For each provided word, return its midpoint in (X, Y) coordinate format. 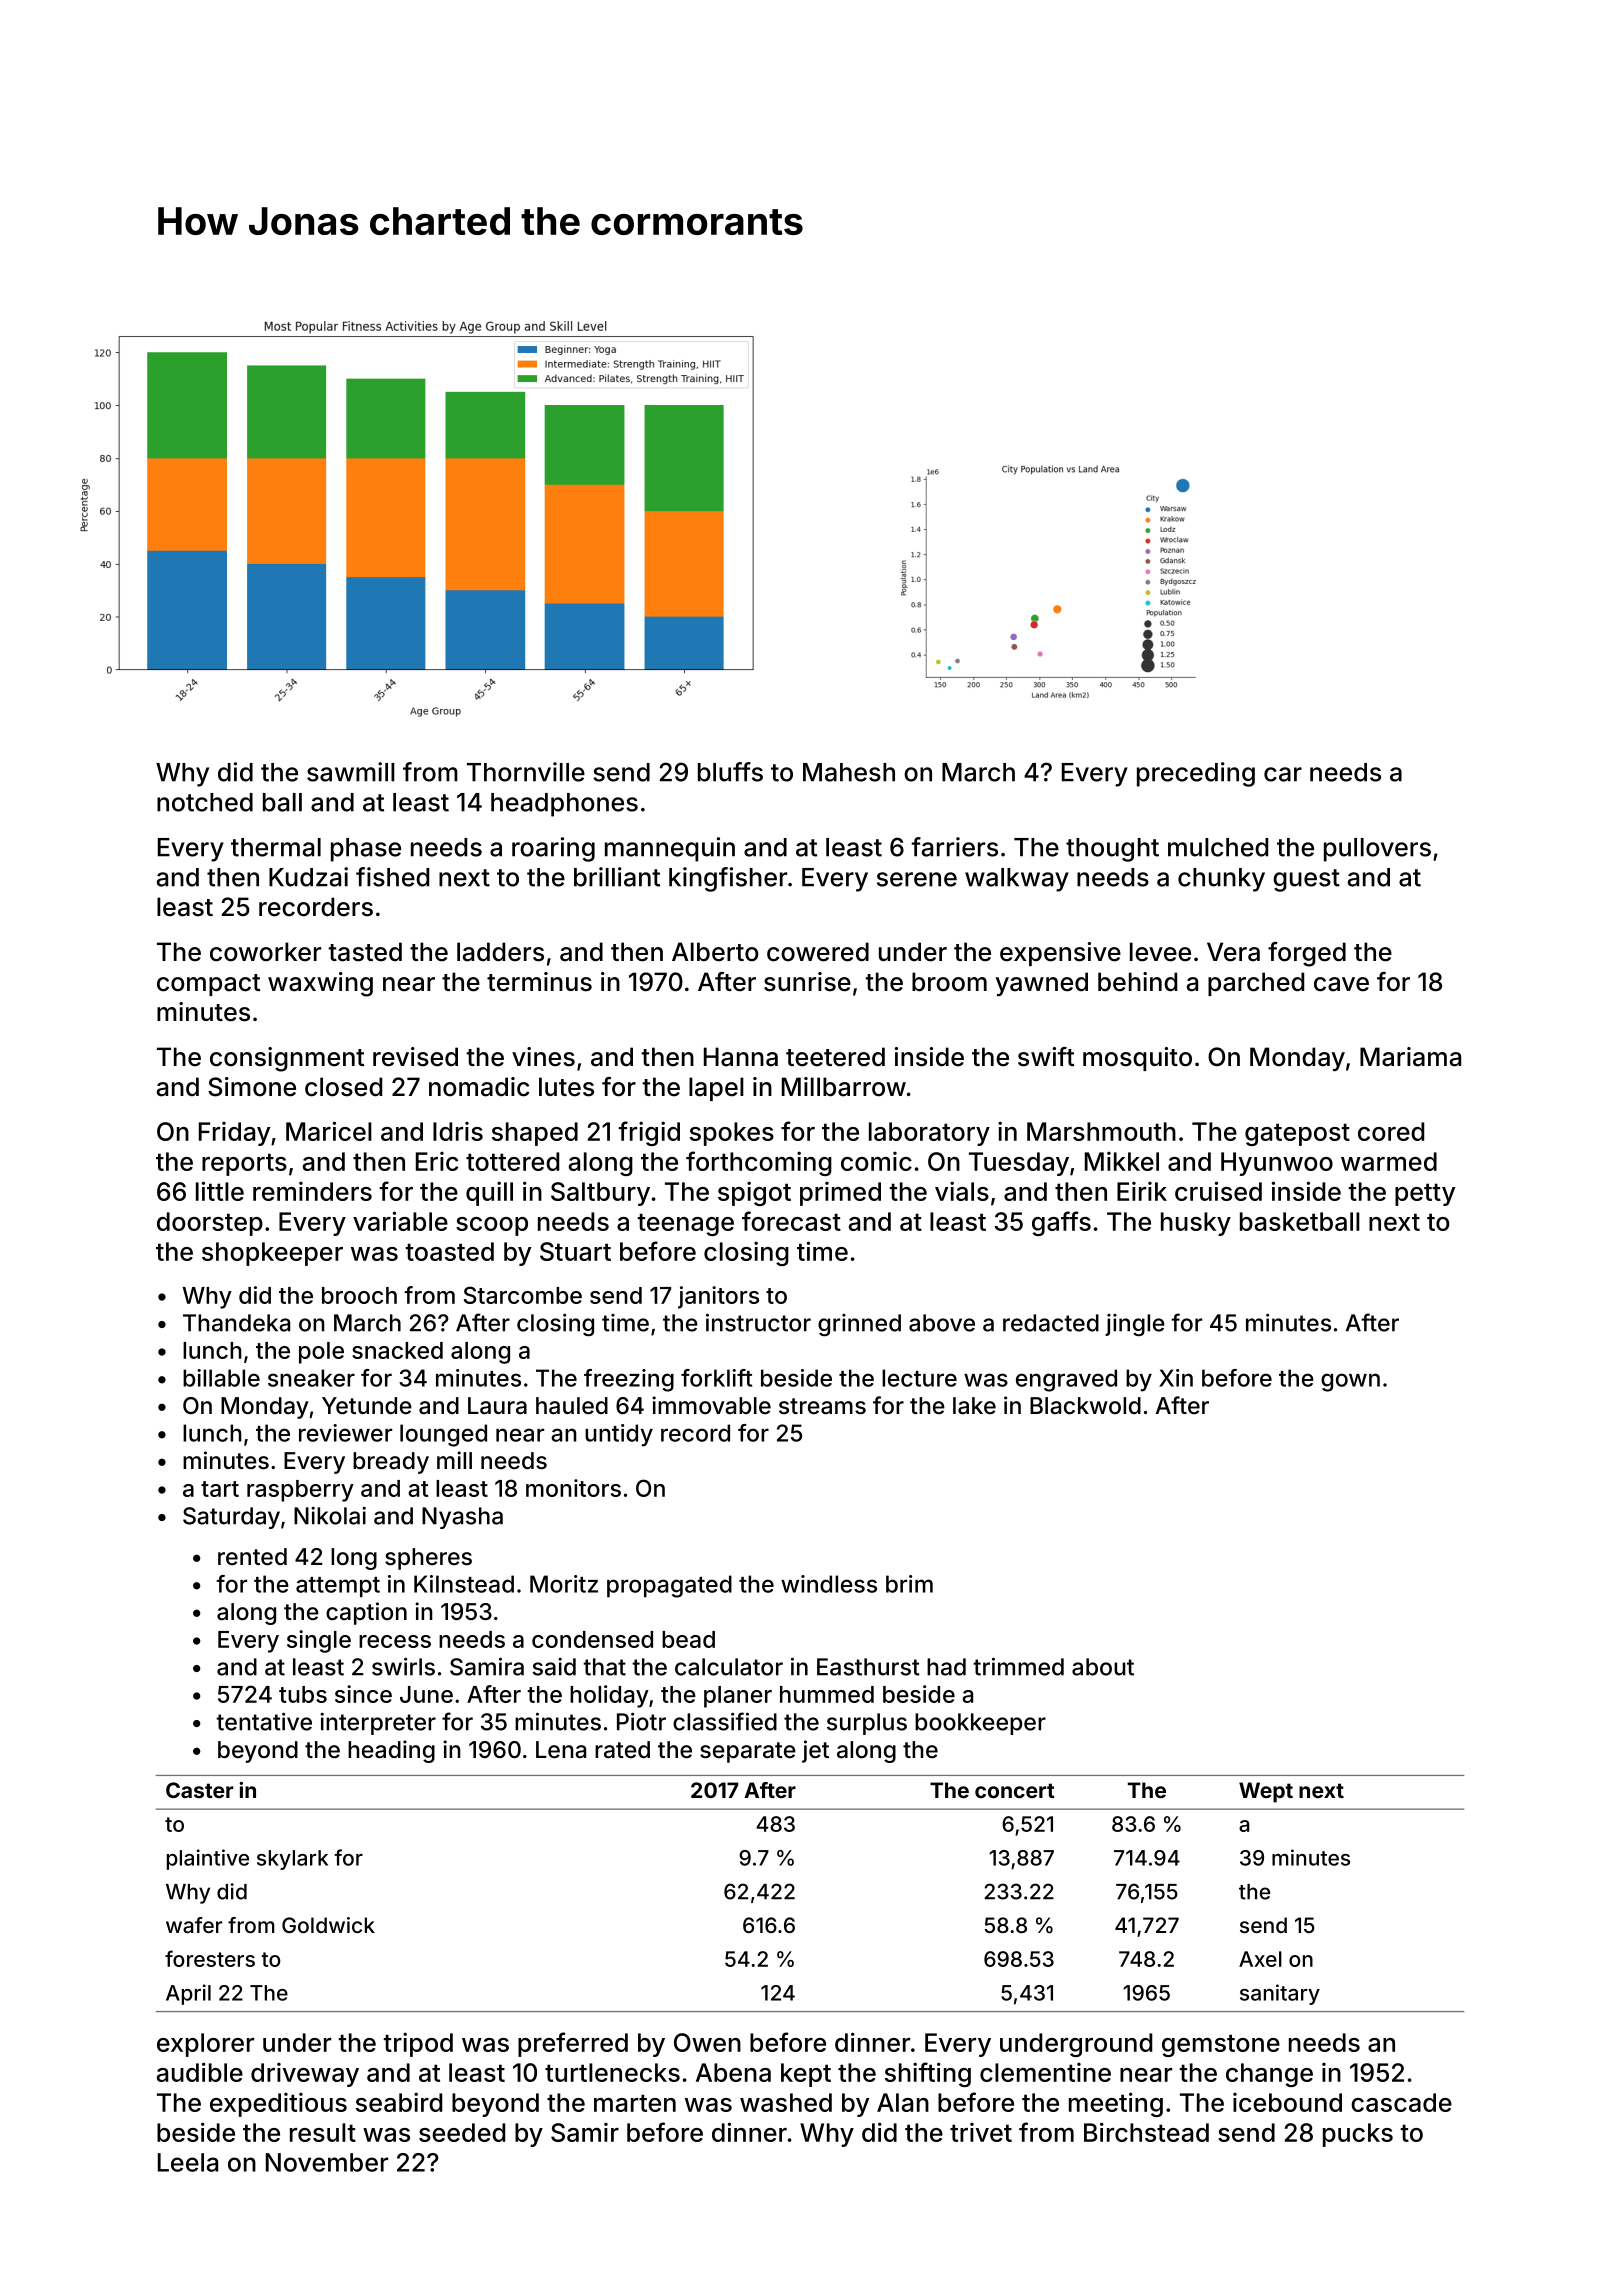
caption (366, 1613)
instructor (758, 1322)
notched (205, 802)
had (946, 1667)
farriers (954, 847)
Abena (733, 2072)
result (323, 2132)
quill (489, 1193)
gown (1350, 1382)
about (1103, 1667)
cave (1341, 984)
